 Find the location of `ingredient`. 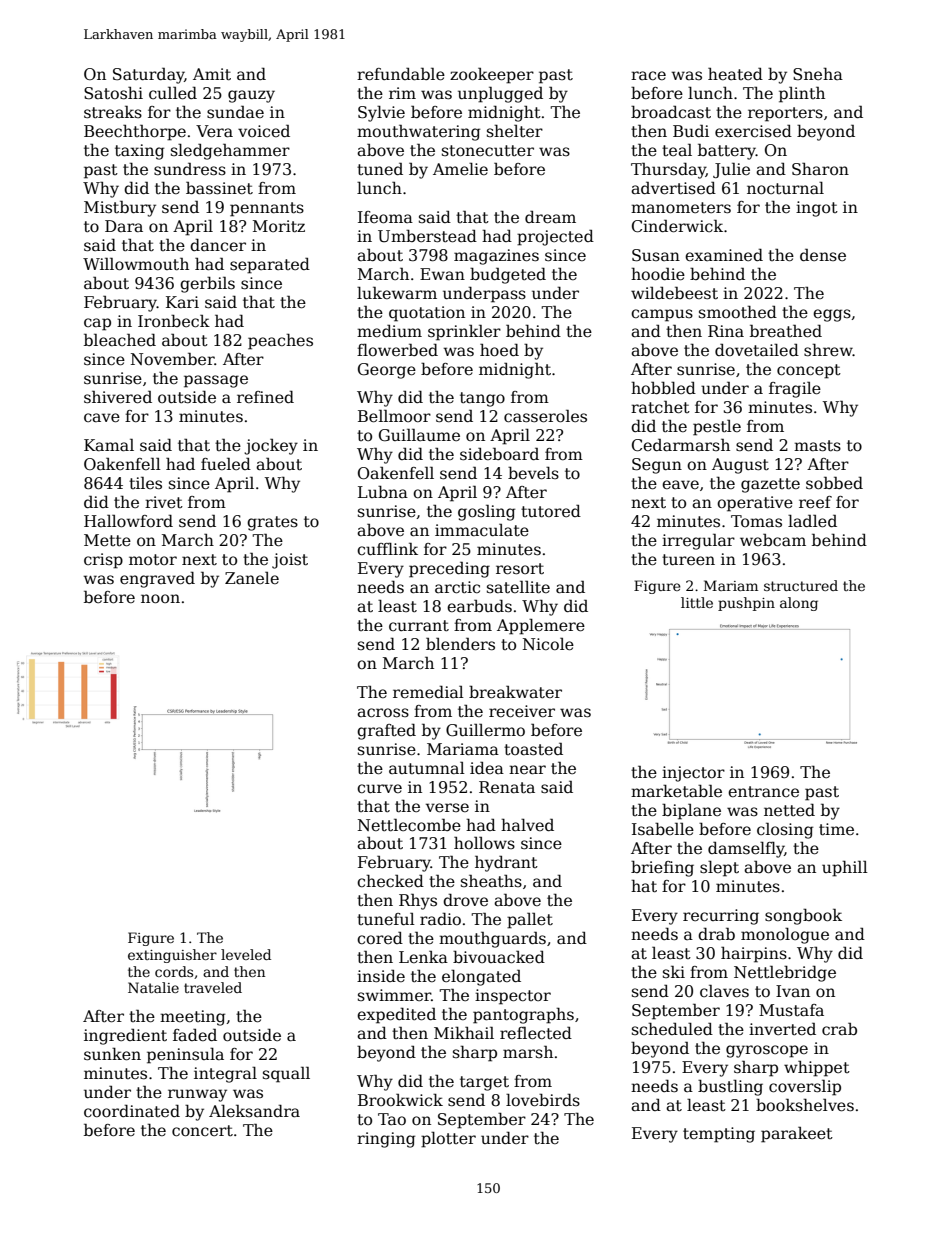

ingredient is located at coordinates (125, 1036).
